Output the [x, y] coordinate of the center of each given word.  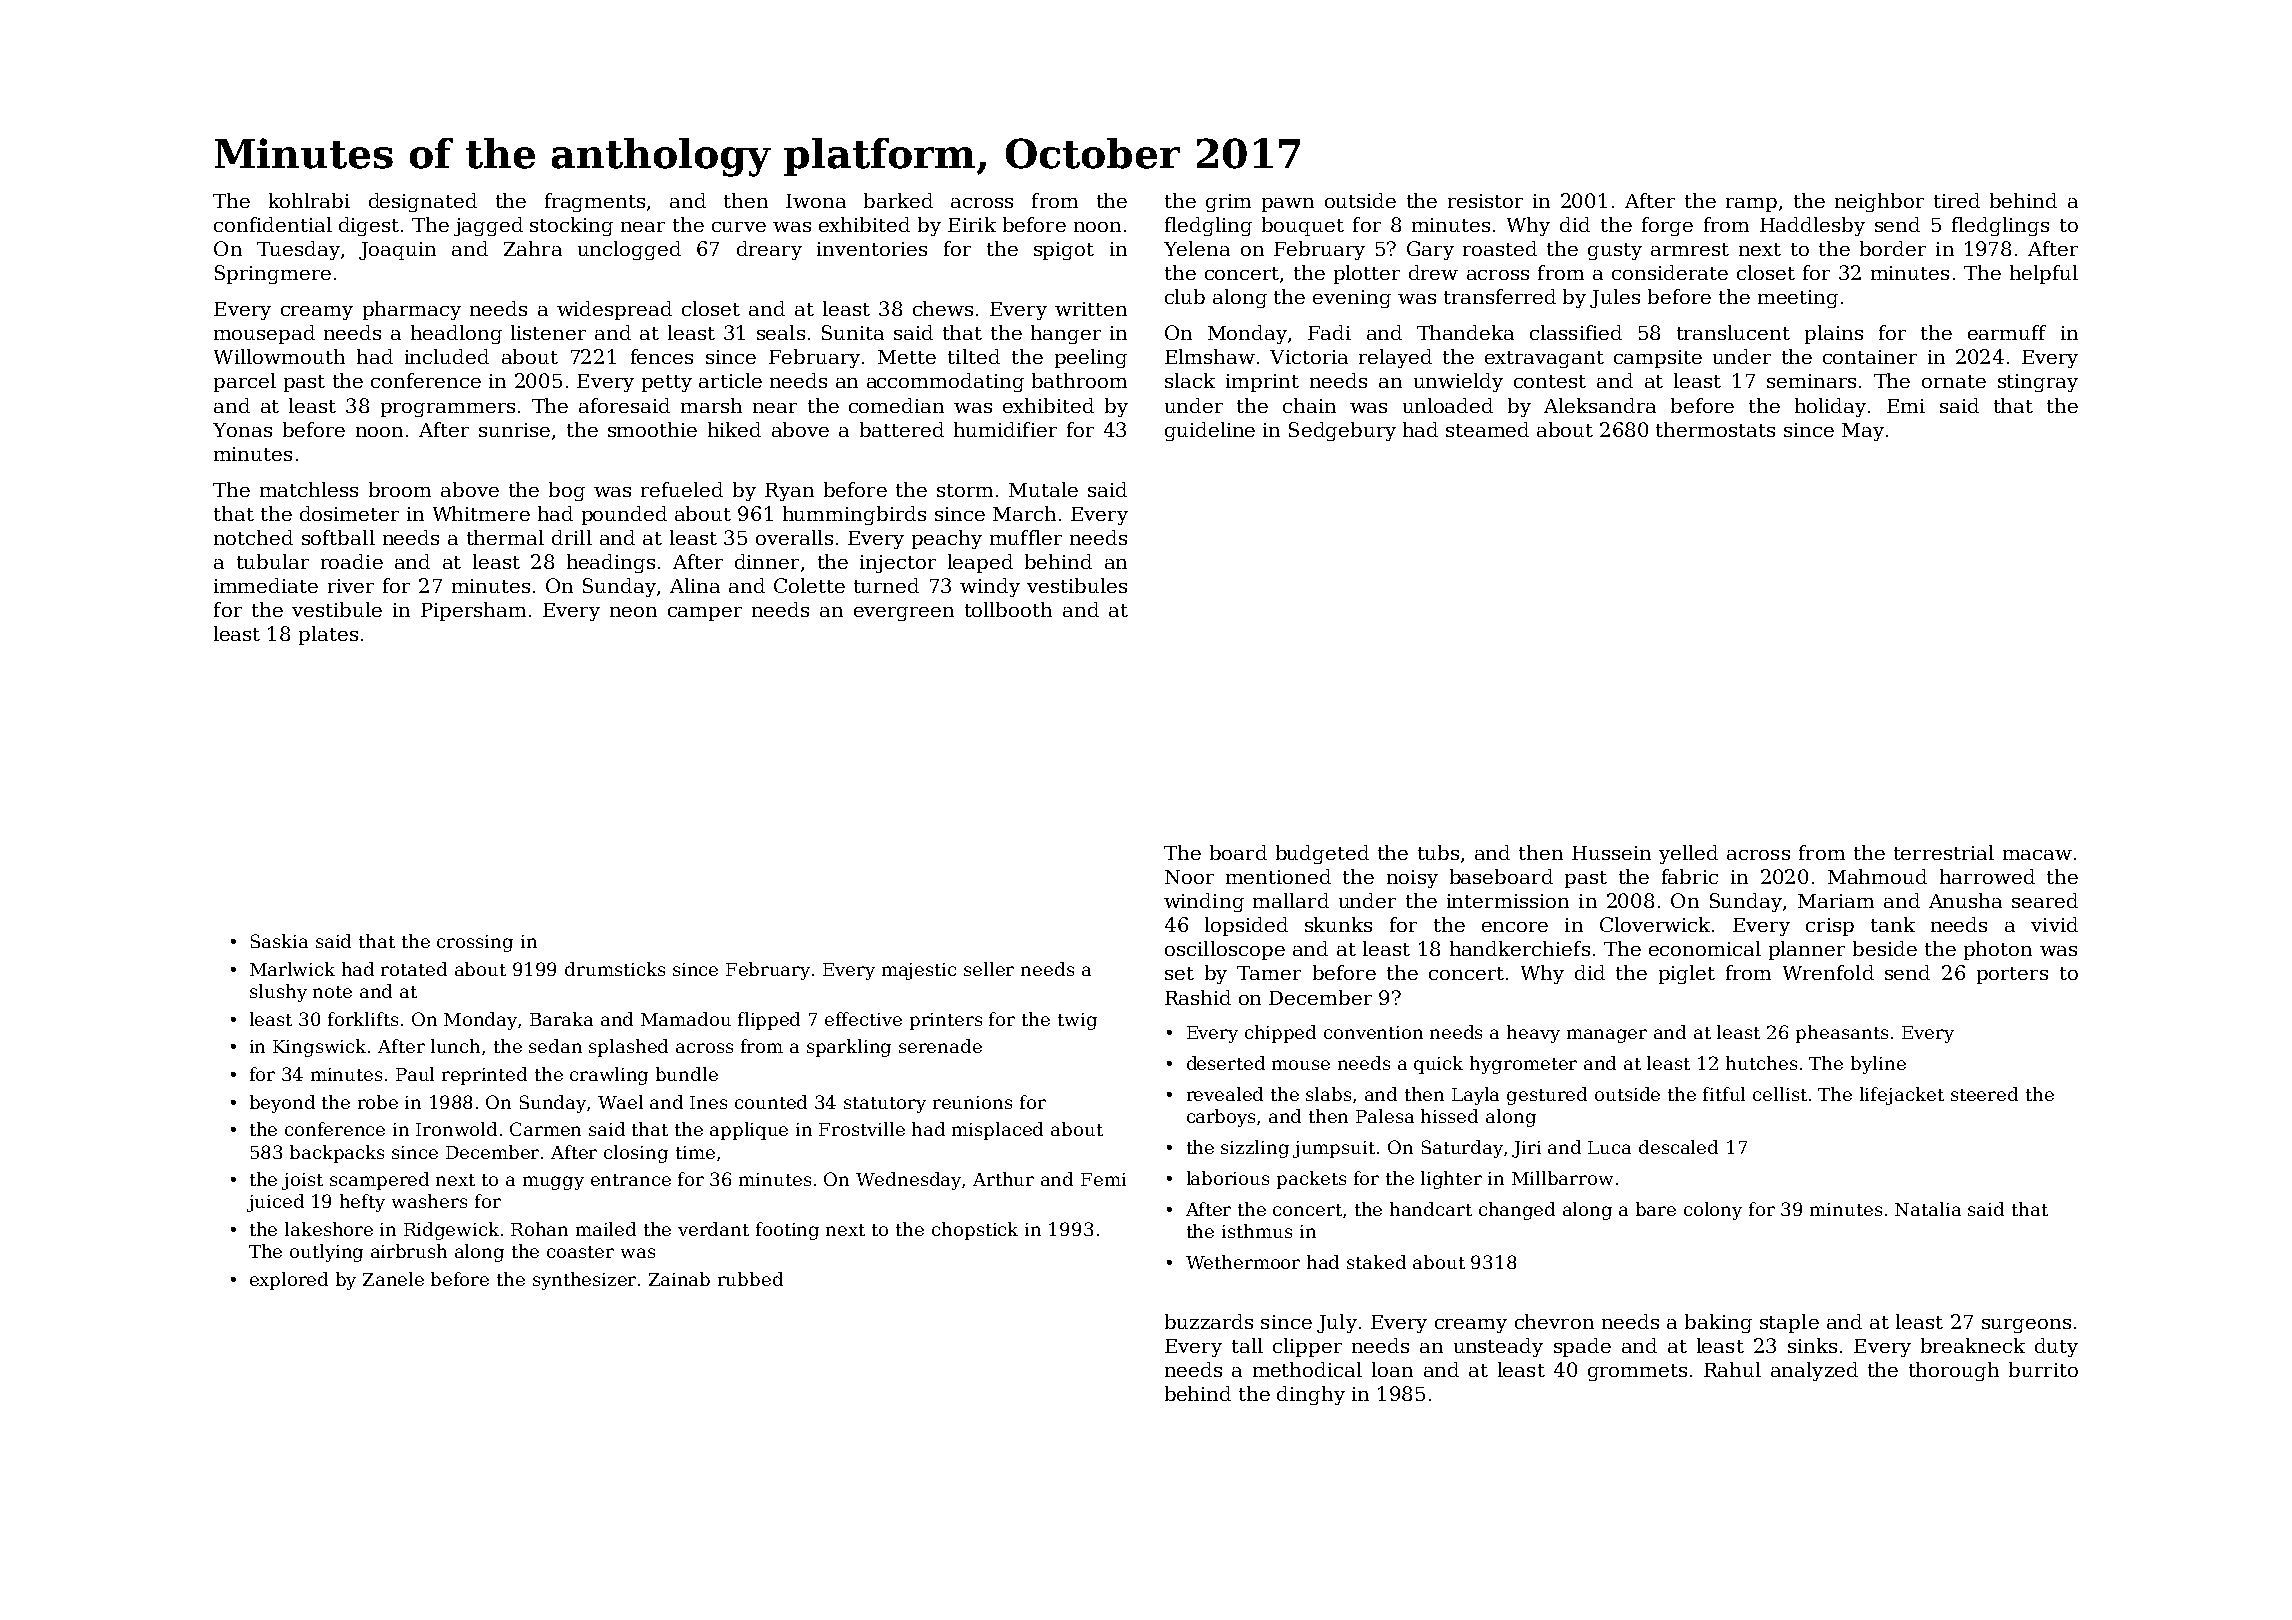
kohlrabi [309, 200]
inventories [872, 249]
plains [1834, 334]
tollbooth [1008, 609]
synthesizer [584, 1281]
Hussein [1611, 853]
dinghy [1311, 1395]
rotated [414, 969]
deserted [1226, 1063]
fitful [1724, 1094]
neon [633, 612]
